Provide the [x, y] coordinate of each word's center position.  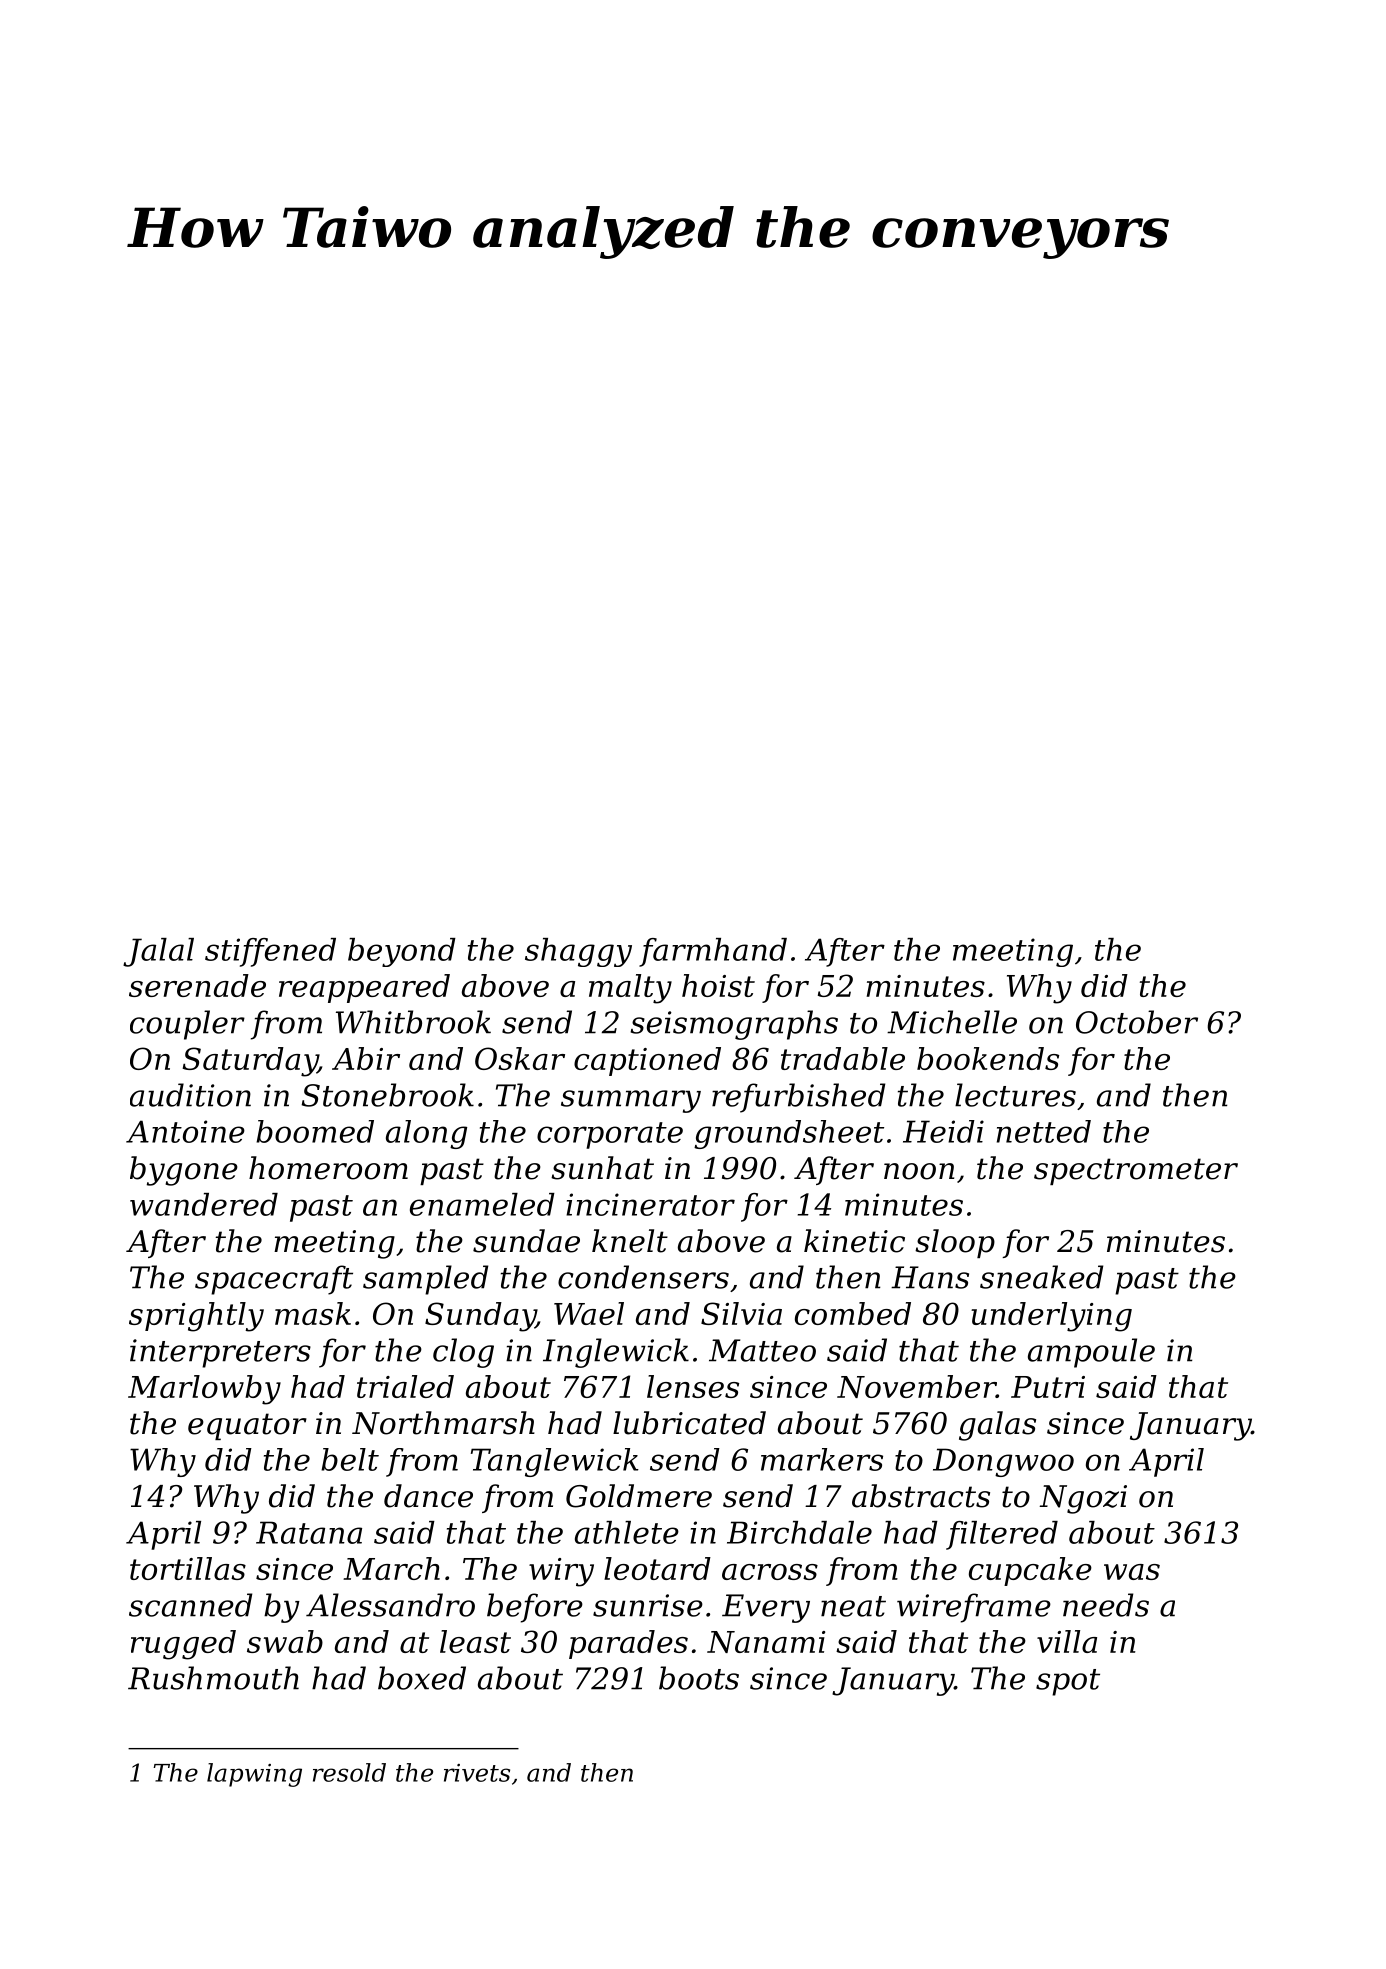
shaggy [578, 952]
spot [1068, 1682]
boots [699, 1678]
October [1137, 1022]
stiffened [270, 952]
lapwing [254, 1775]
